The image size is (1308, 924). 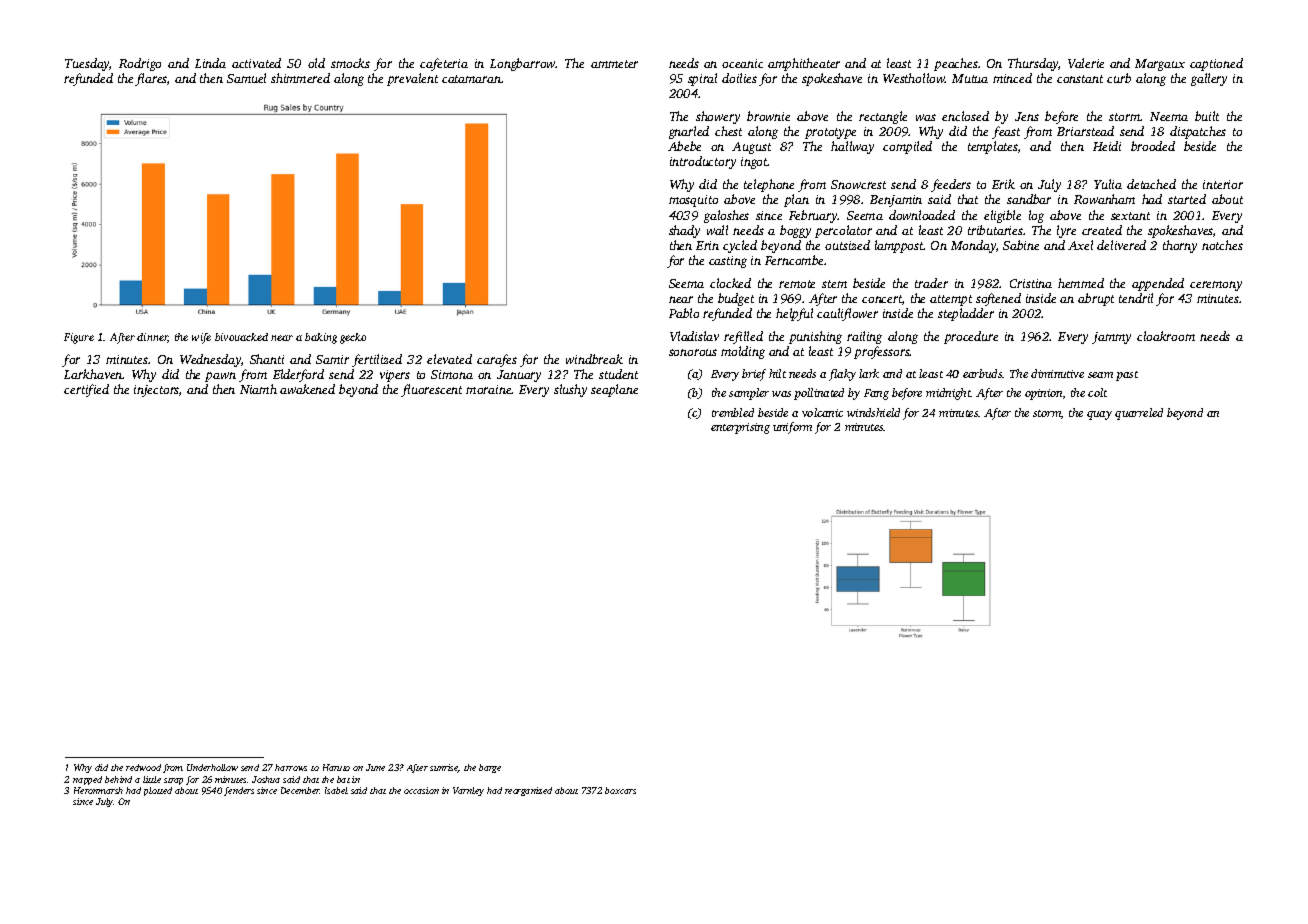 What do you see at coordinates (1166, 336) in the screenshot?
I see `cloakroom` at bounding box center [1166, 336].
